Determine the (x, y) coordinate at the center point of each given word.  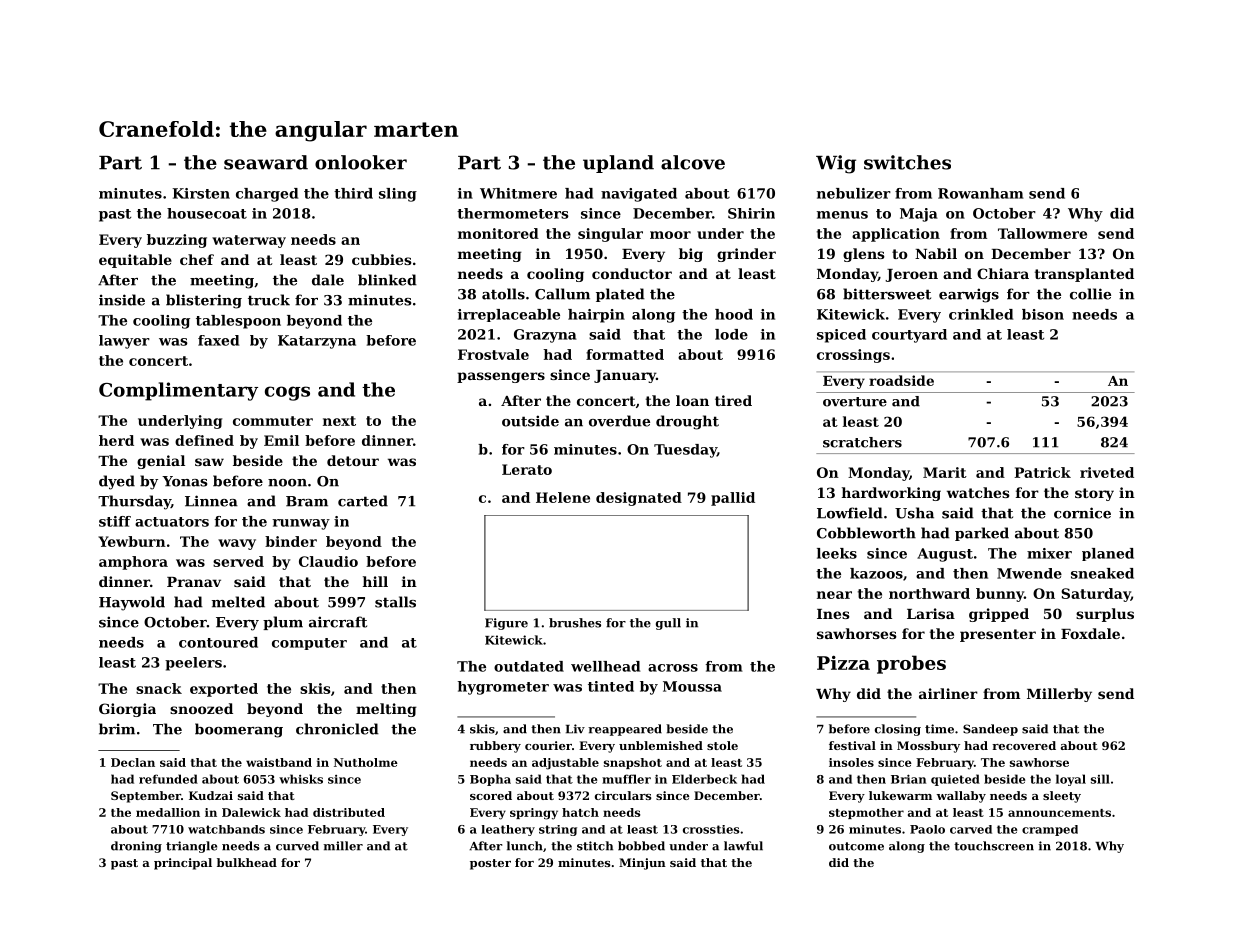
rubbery (495, 747)
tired (733, 400)
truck (269, 300)
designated (639, 499)
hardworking (891, 494)
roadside (901, 380)
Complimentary (178, 391)
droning (136, 847)
